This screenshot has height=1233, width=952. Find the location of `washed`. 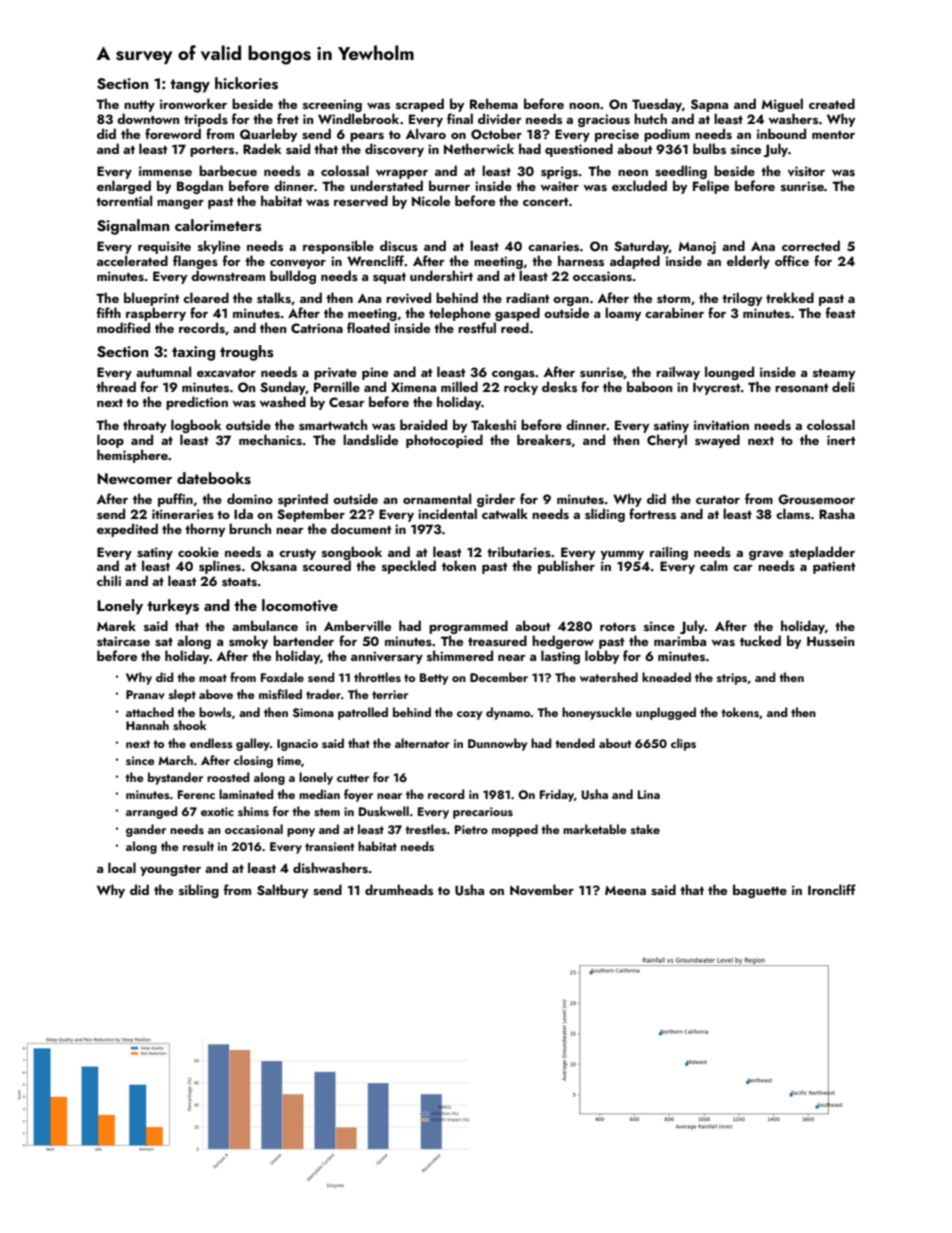

washed is located at coordinates (283, 401).
